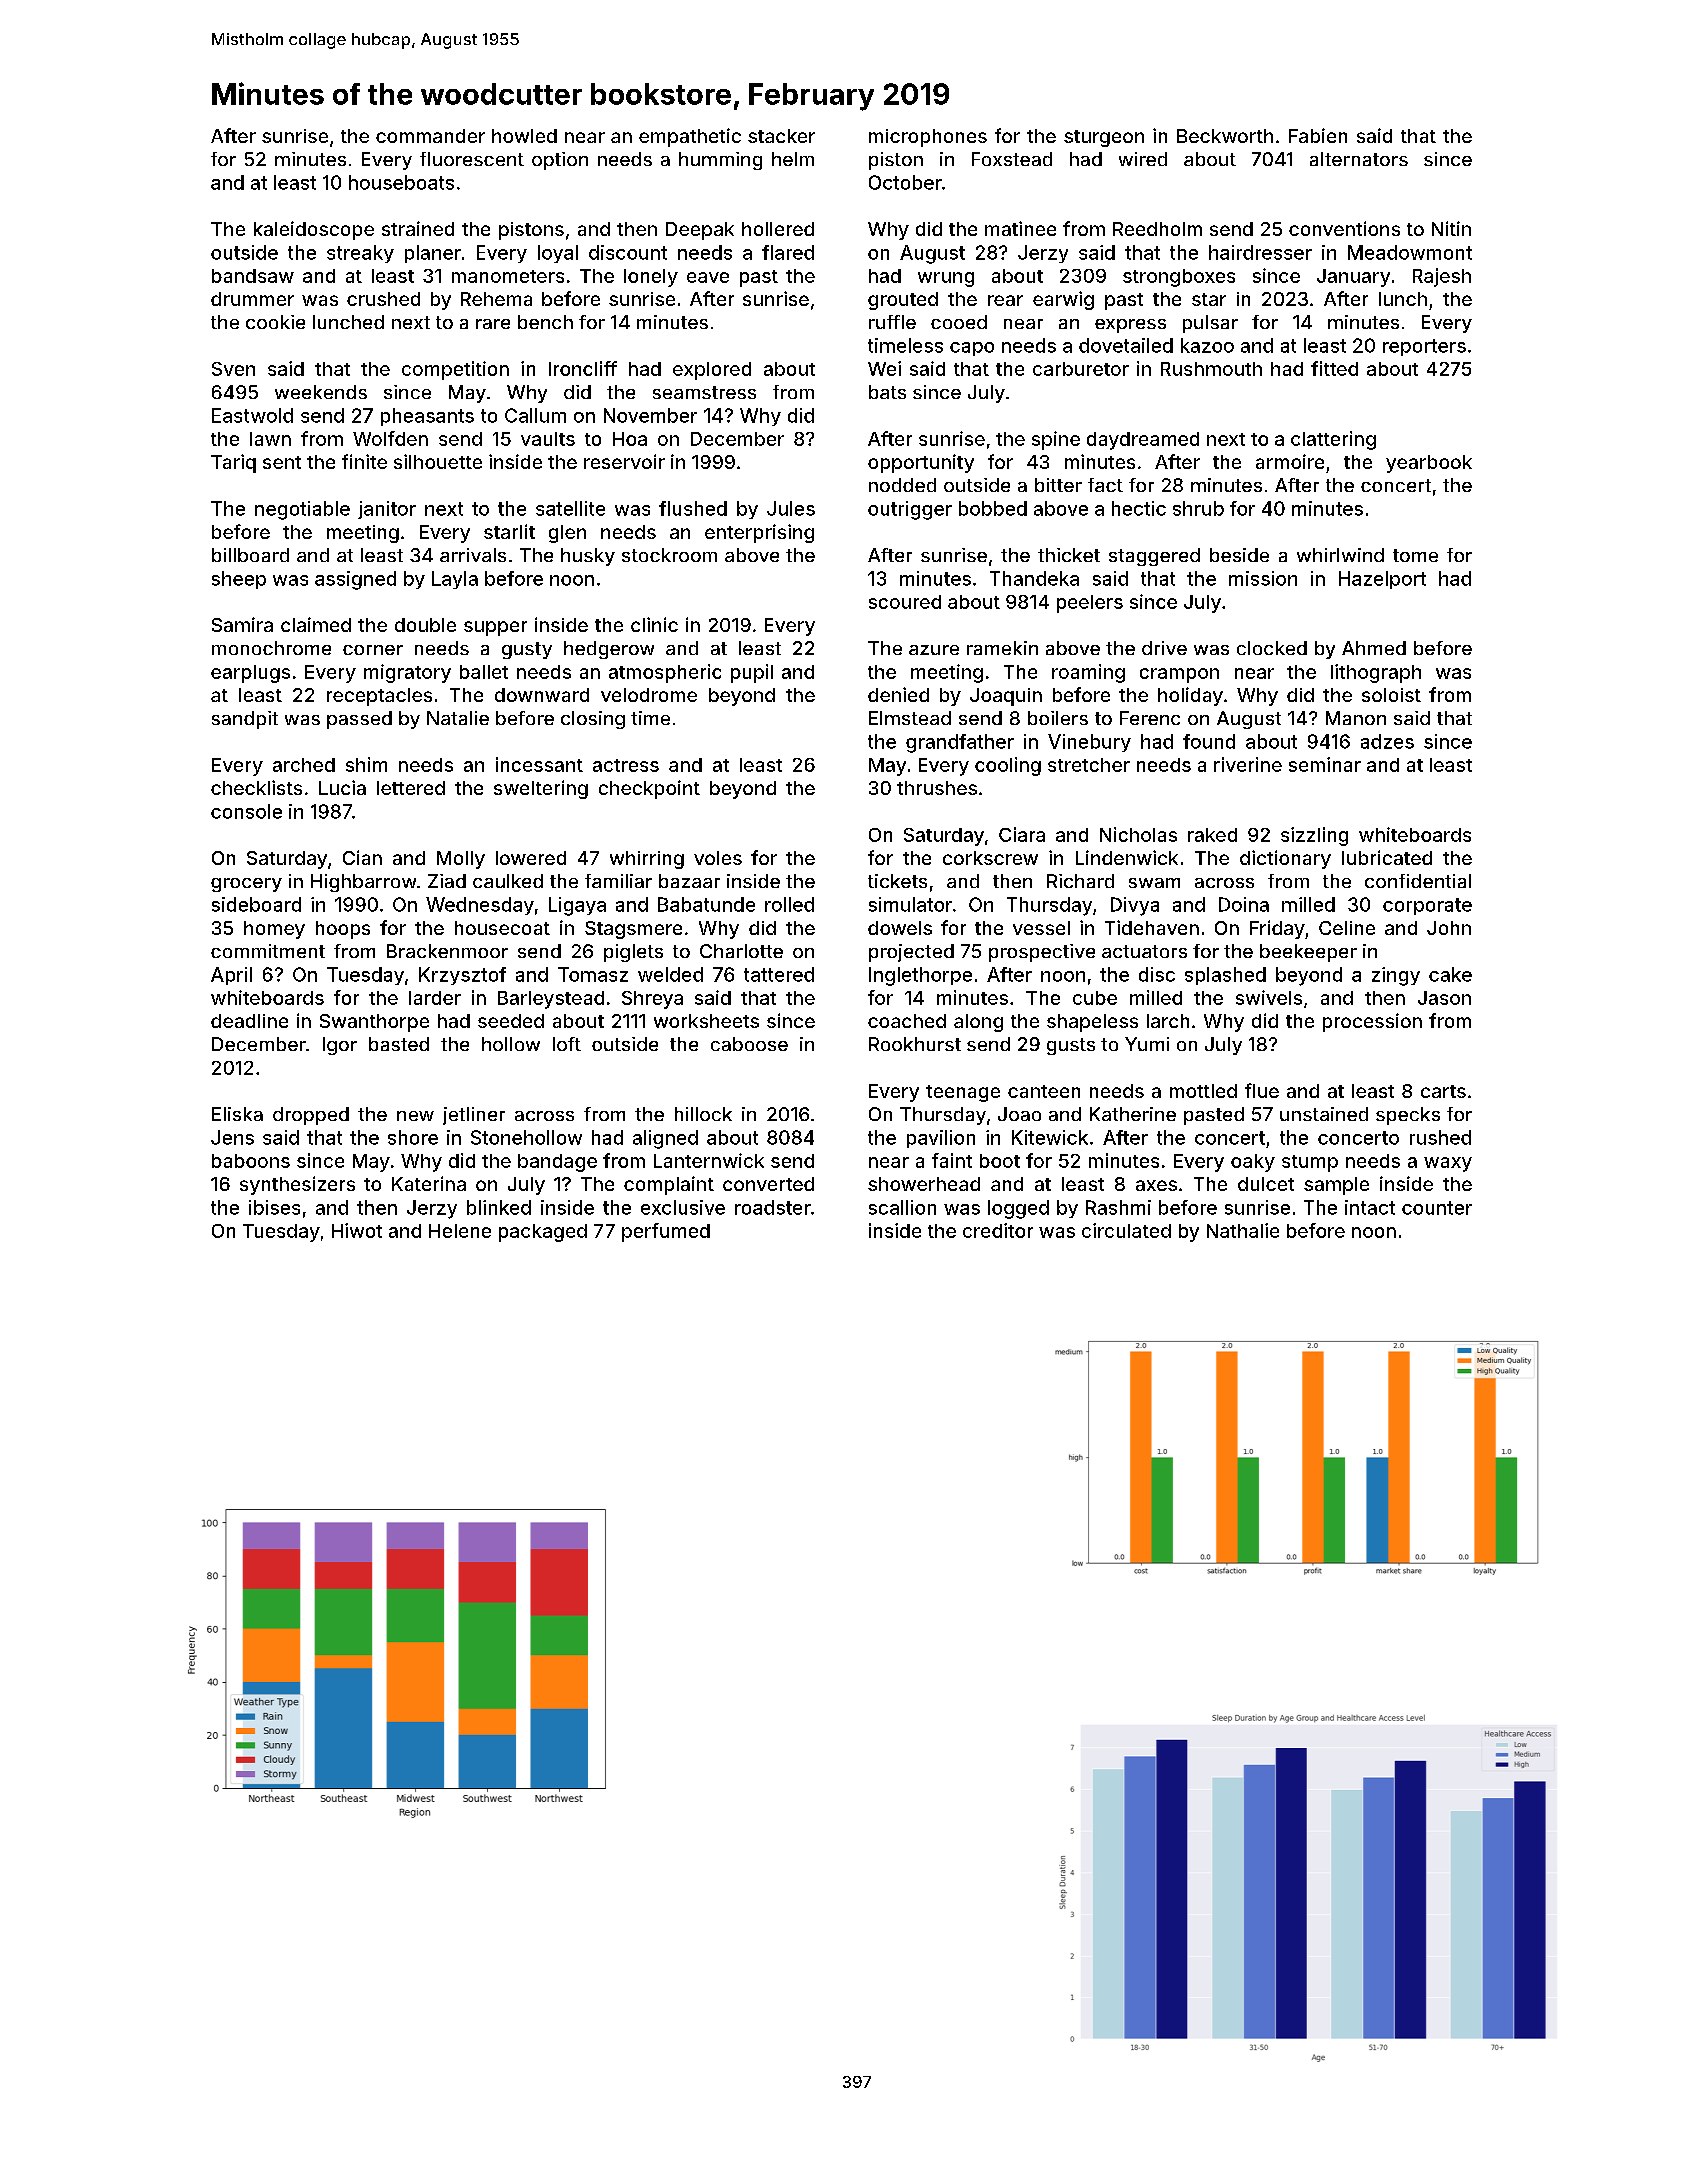 The width and height of the screenshot is (1683, 2178). I want to click on perfumed, so click(666, 1232).
